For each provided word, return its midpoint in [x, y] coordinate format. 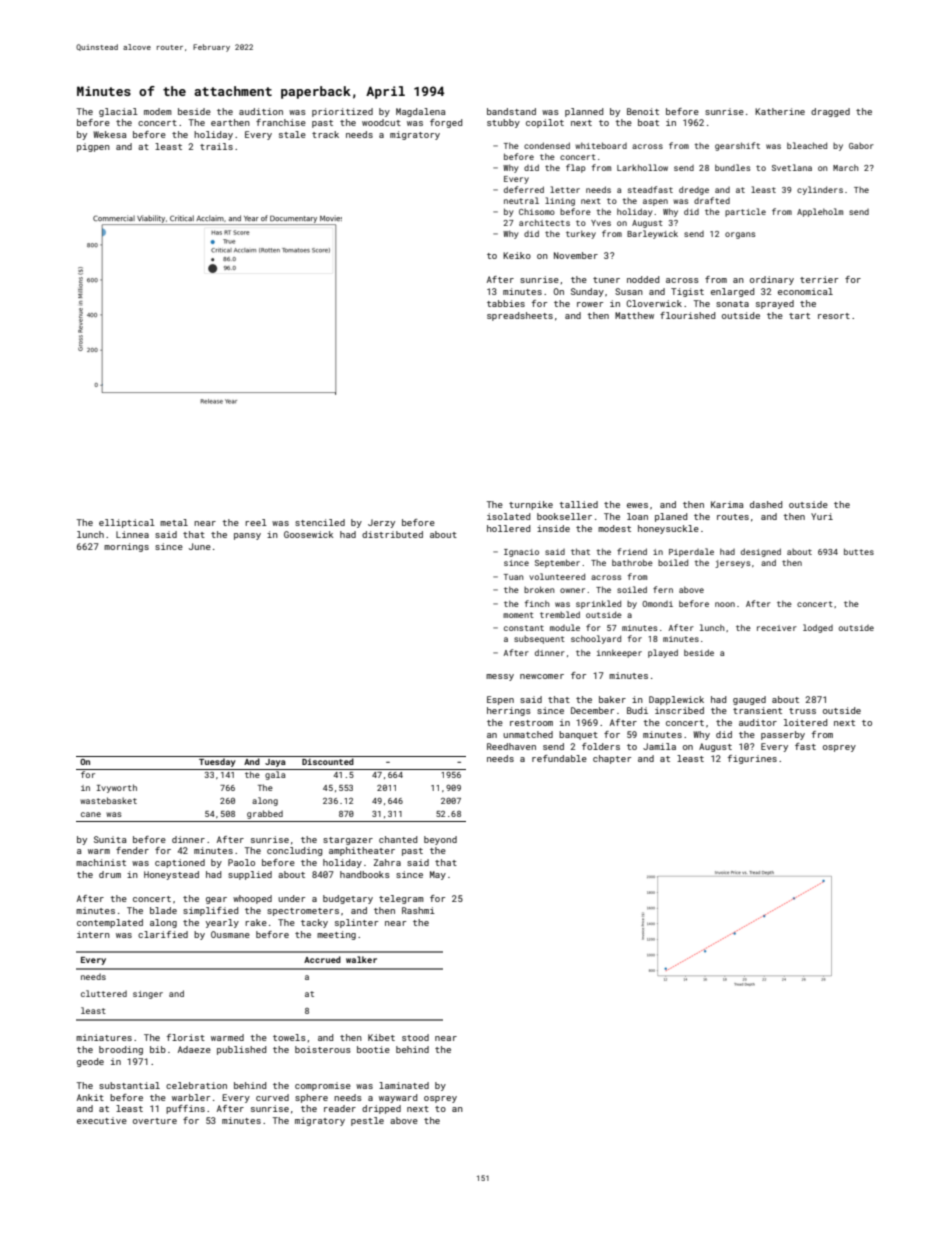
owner [572, 590]
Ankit [90, 1097]
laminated [404, 1085]
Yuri [822, 516]
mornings [126, 547]
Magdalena [420, 112]
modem [158, 111]
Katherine [780, 111]
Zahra [387, 862]
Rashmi [418, 910]
